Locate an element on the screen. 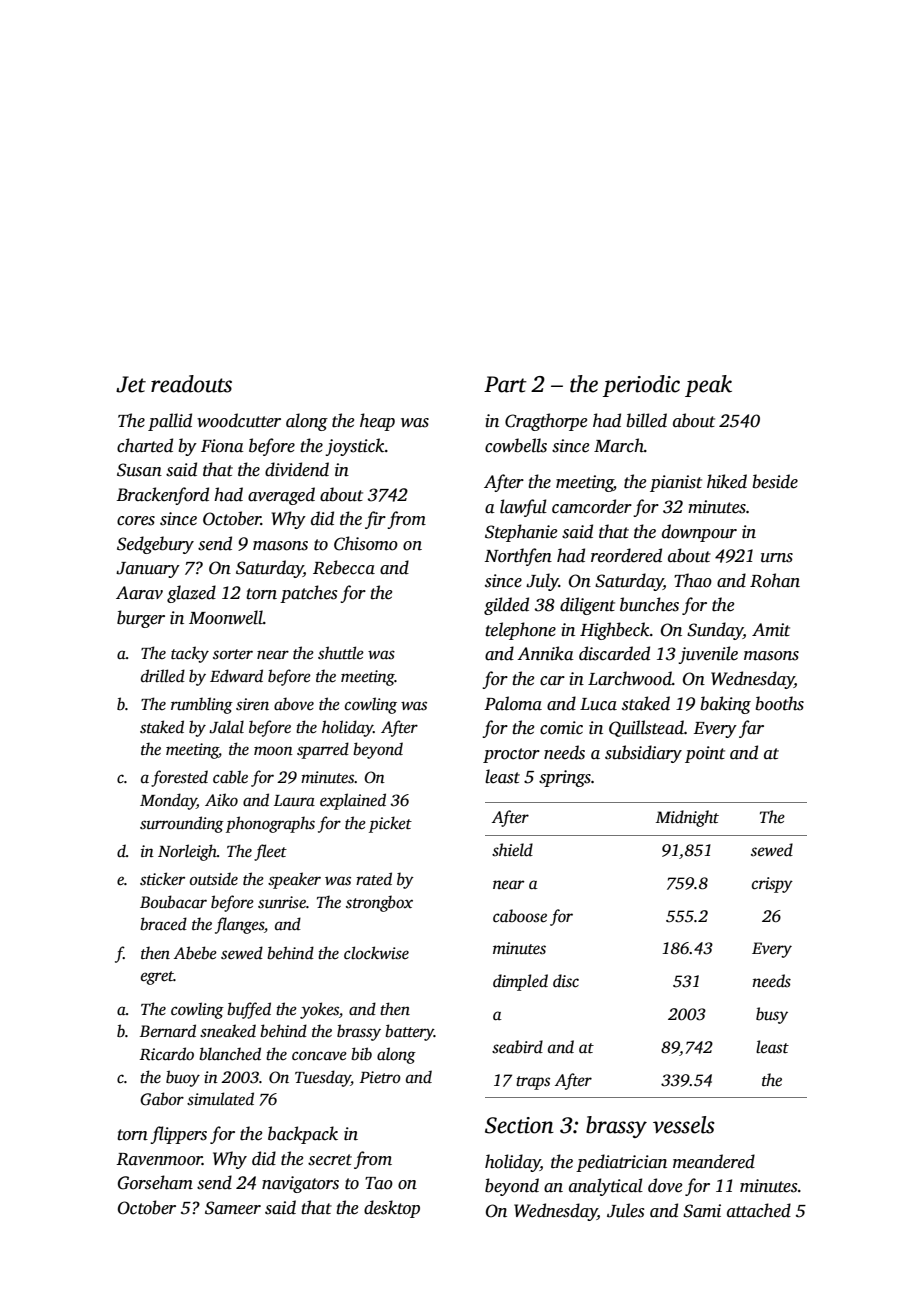 This screenshot has width=924, height=1314. Sameer is located at coordinates (233, 1208).
